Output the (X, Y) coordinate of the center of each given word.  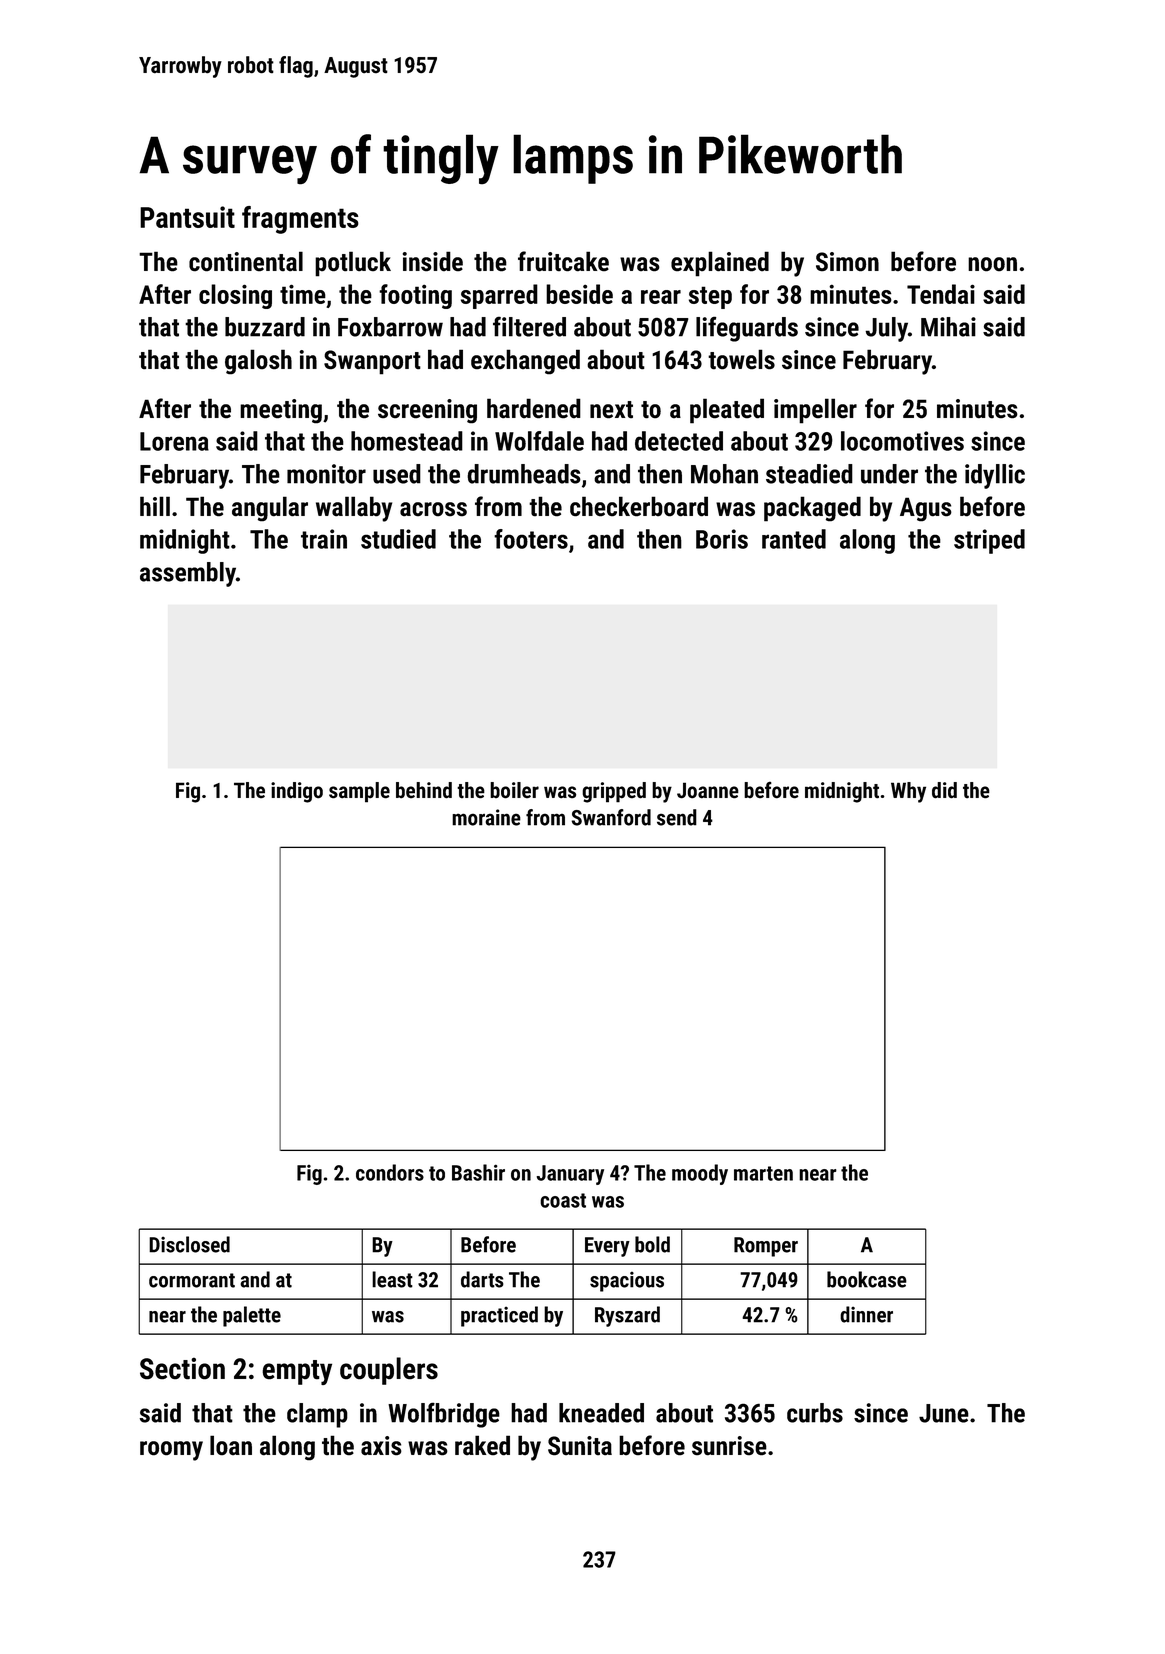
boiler (514, 790)
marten (763, 1173)
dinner (866, 1314)
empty (297, 1372)
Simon (847, 262)
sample (359, 792)
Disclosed (189, 1244)
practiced (499, 1316)
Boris (722, 539)
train (324, 539)
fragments (300, 220)
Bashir (478, 1172)
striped (989, 541)
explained (720, 264)
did (944, 790)
